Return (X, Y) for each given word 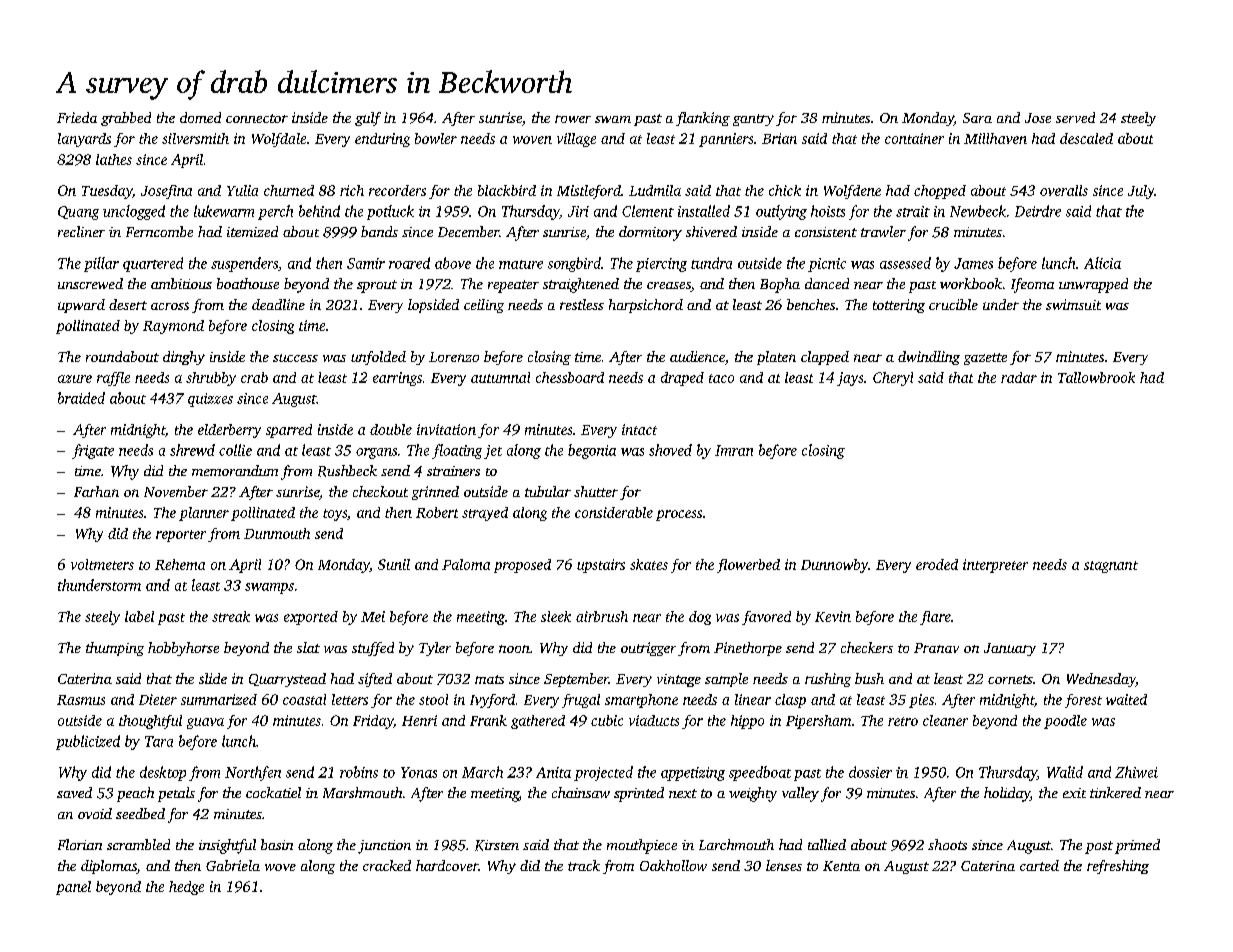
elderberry (229, 431)
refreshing (1118, 867)
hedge (186, 888)
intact (639, 429)
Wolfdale (279, 140)
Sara (977, 118)
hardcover (447, 865)
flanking (703, 119)
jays (850, 379)
